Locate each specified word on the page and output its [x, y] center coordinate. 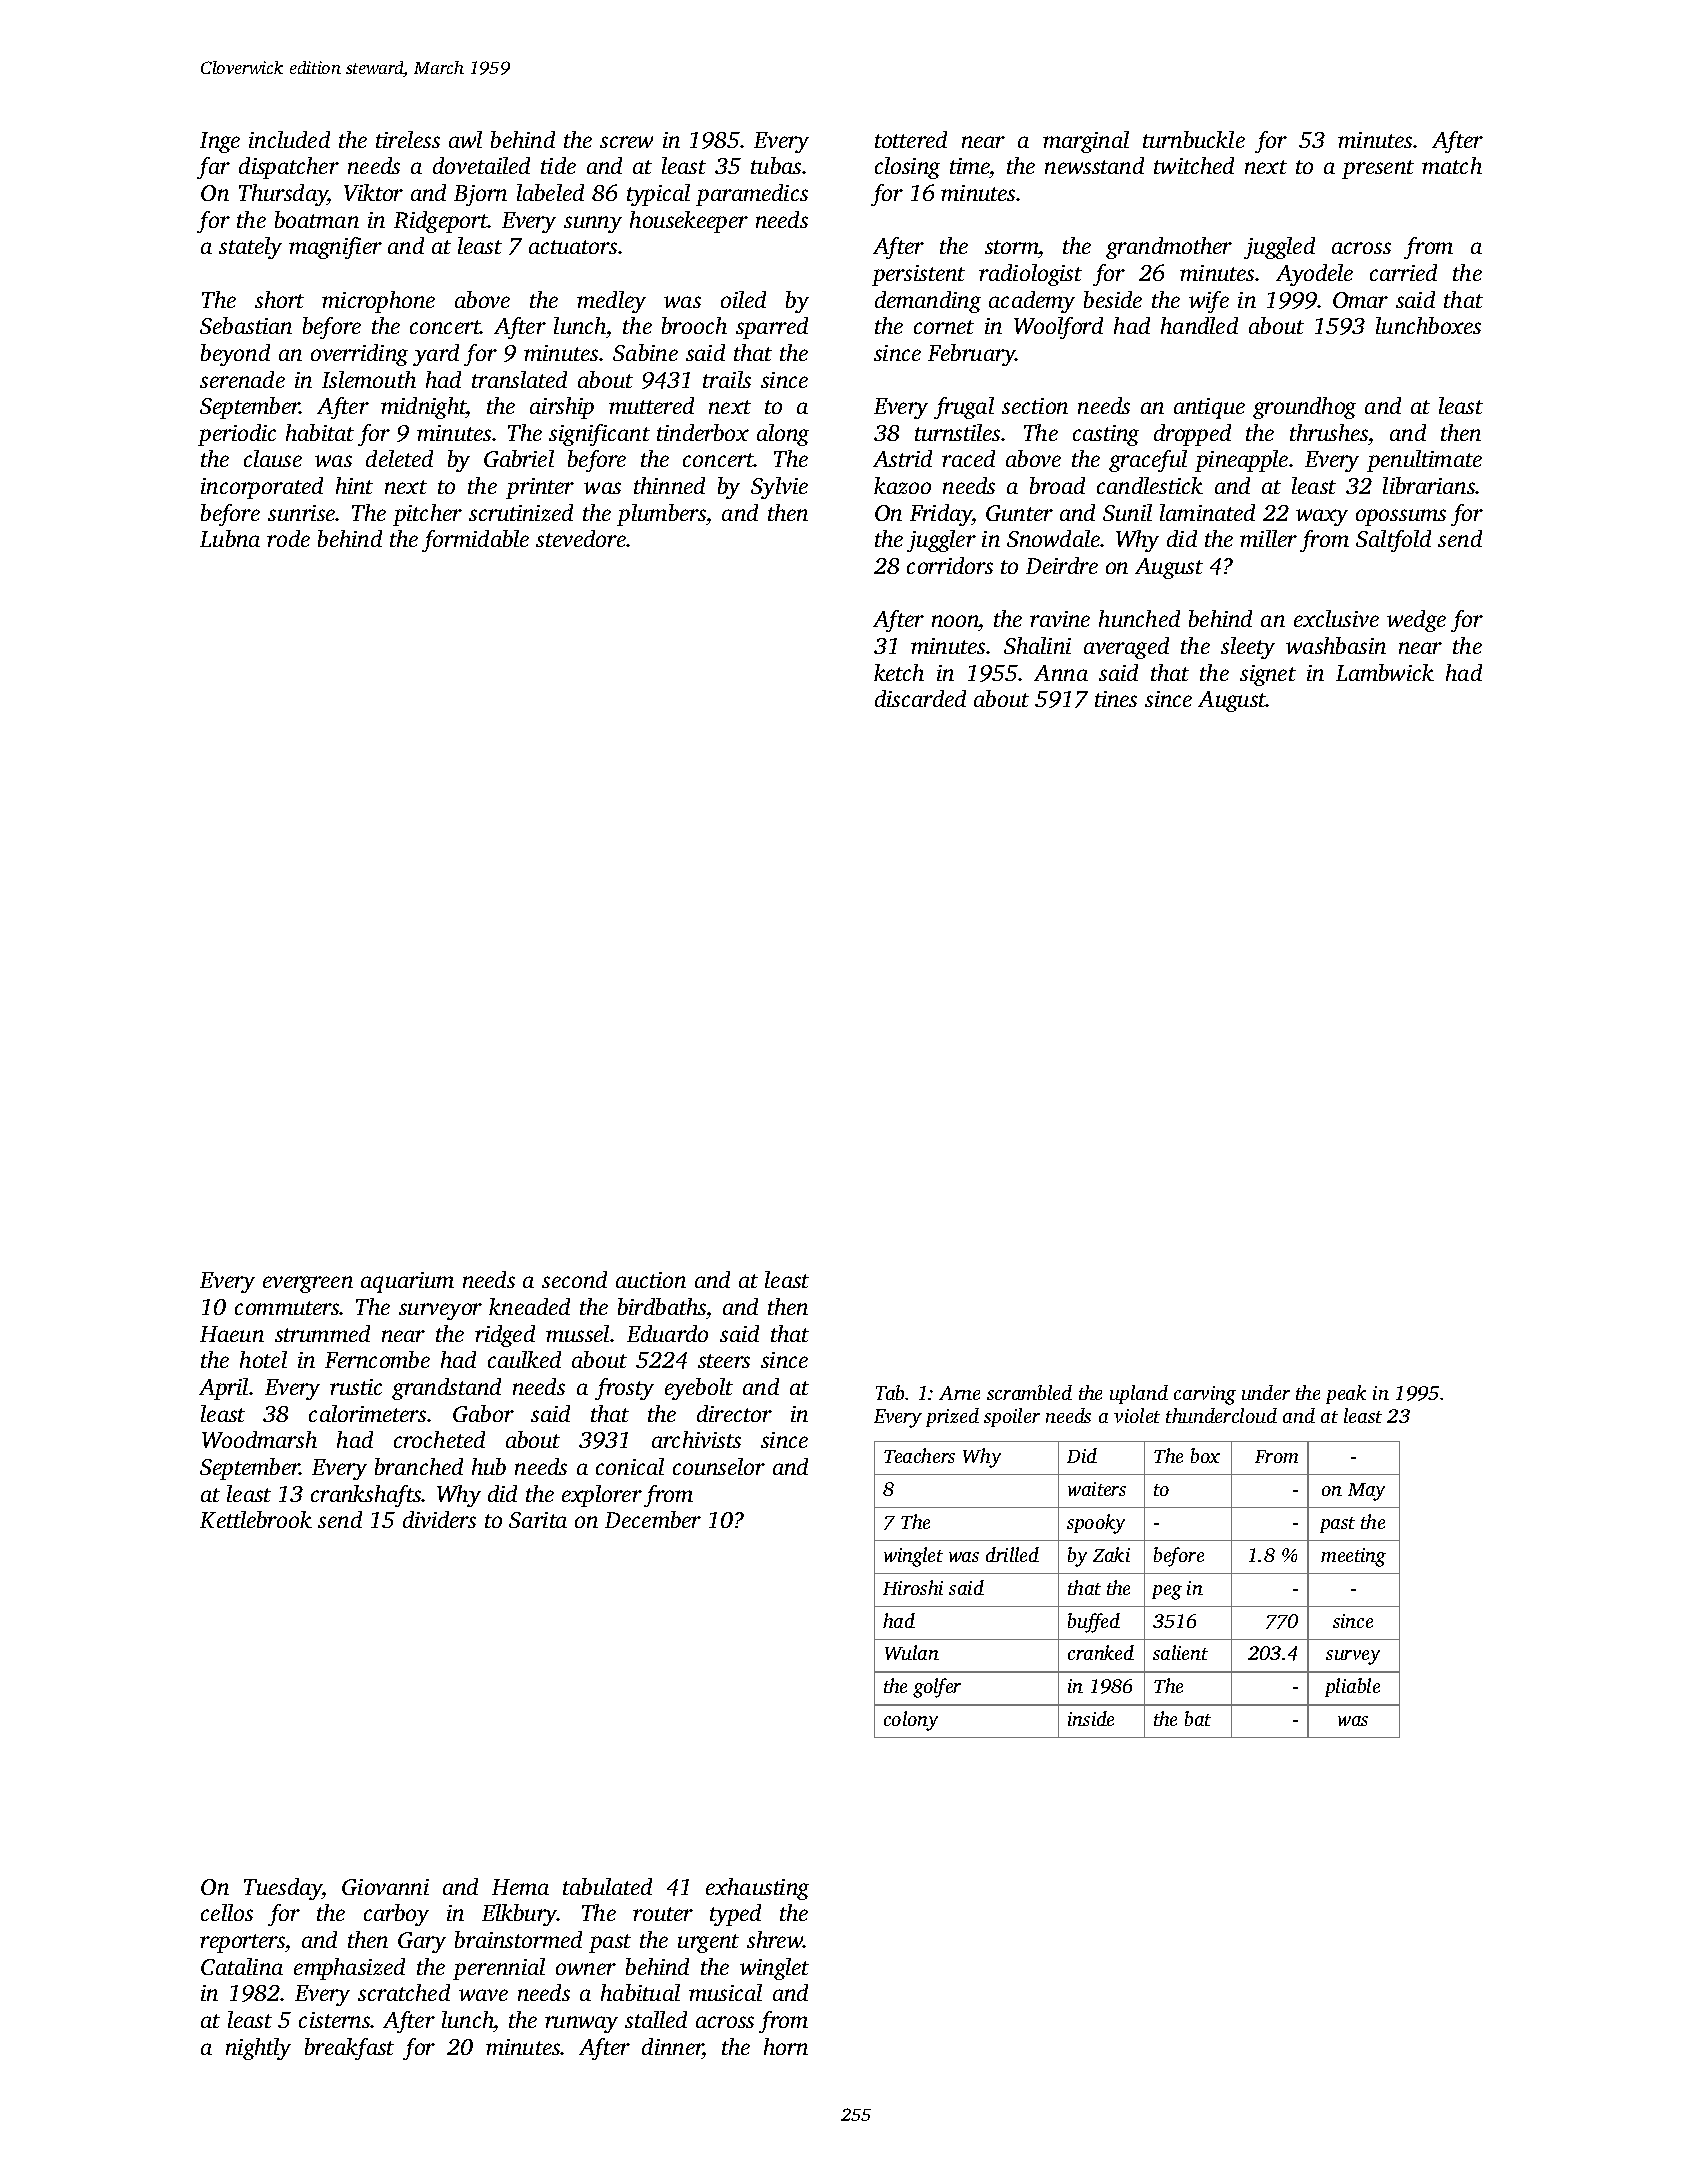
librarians [1429, 485]
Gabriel [519, 458]
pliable [1352, 1687]
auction [651, 1280]
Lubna [230, 538]
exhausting [757, 1889]
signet [1268, 675]
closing [907, 168]
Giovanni [385, 1887]
